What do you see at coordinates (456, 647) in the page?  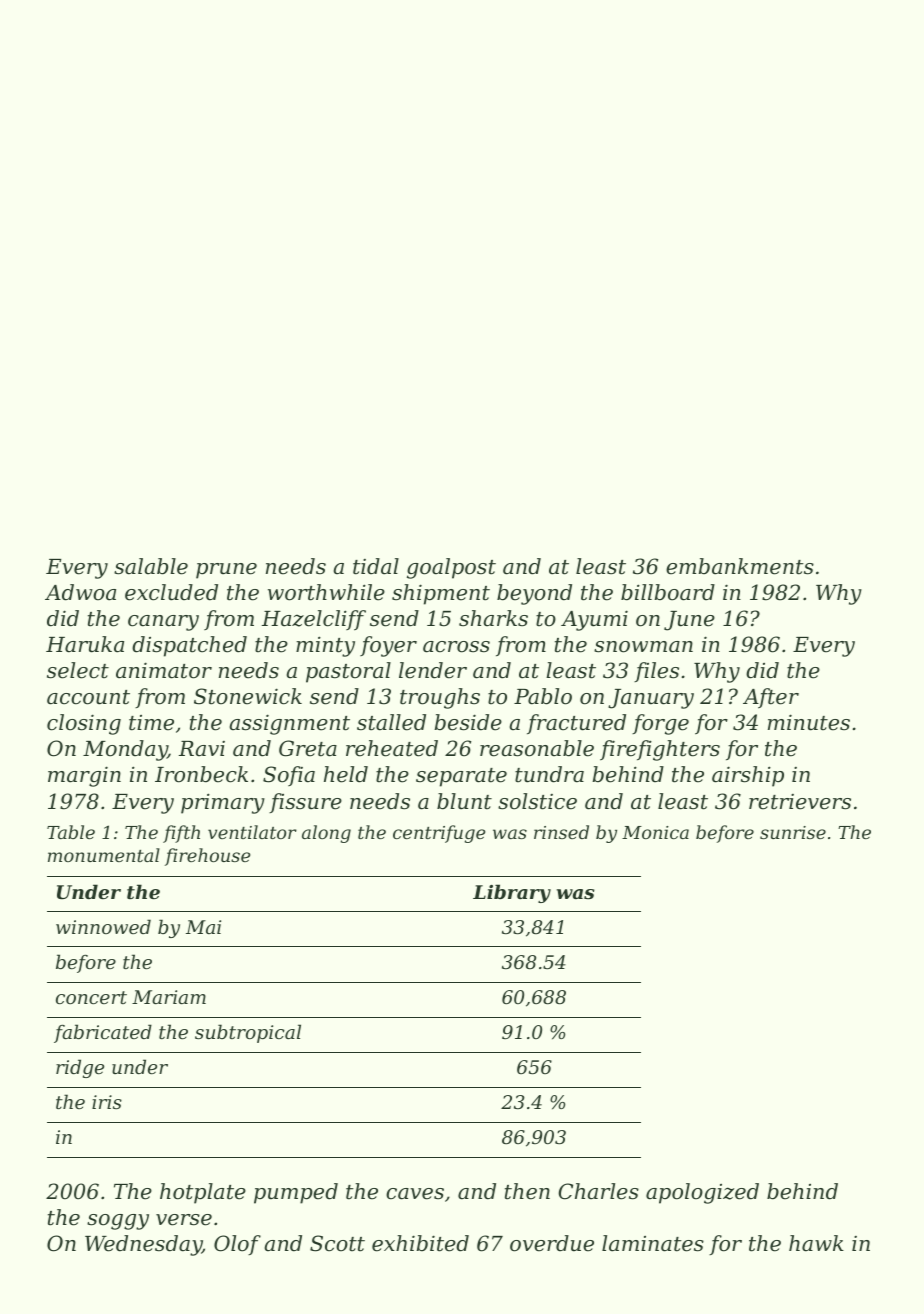 I see `across` at bounding box center [456, 647].
